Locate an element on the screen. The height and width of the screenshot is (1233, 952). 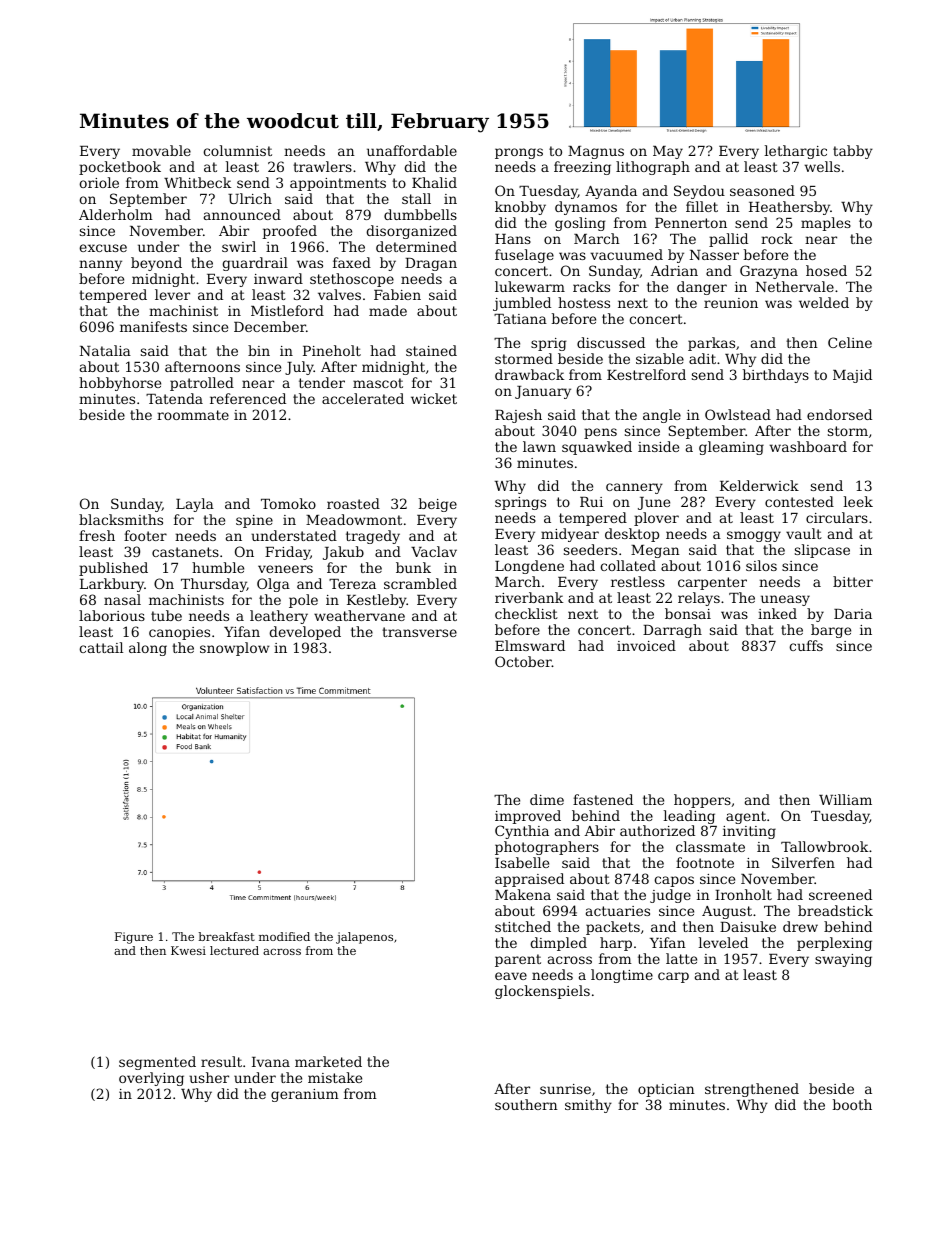
prongs is located at coordinates (519, 153).
